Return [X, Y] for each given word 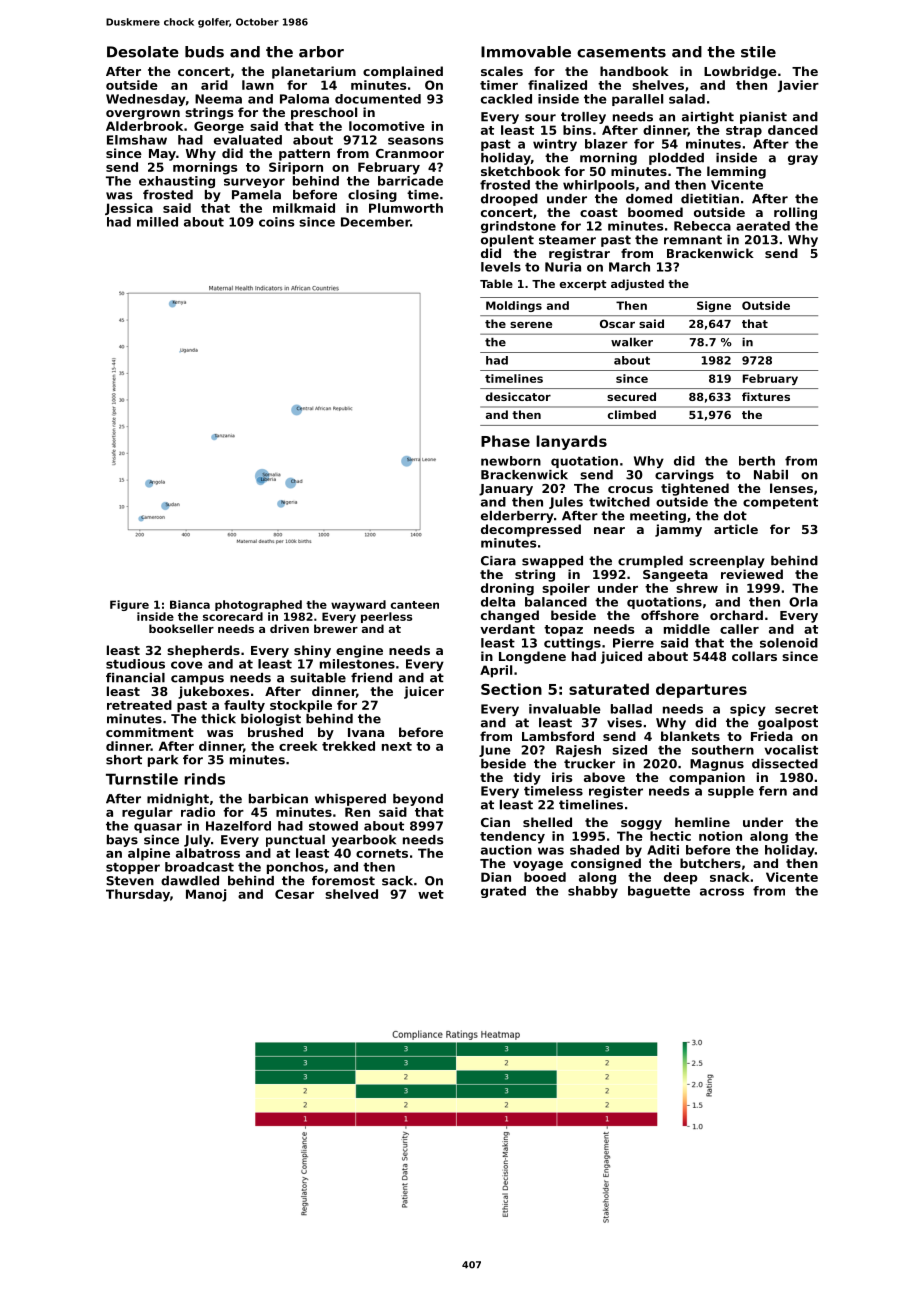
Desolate [143, 52]
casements [621, 52]
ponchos [295, 868]
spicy [748, 710]
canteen [415, 605]
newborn [511, 461]
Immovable [526, 52]
